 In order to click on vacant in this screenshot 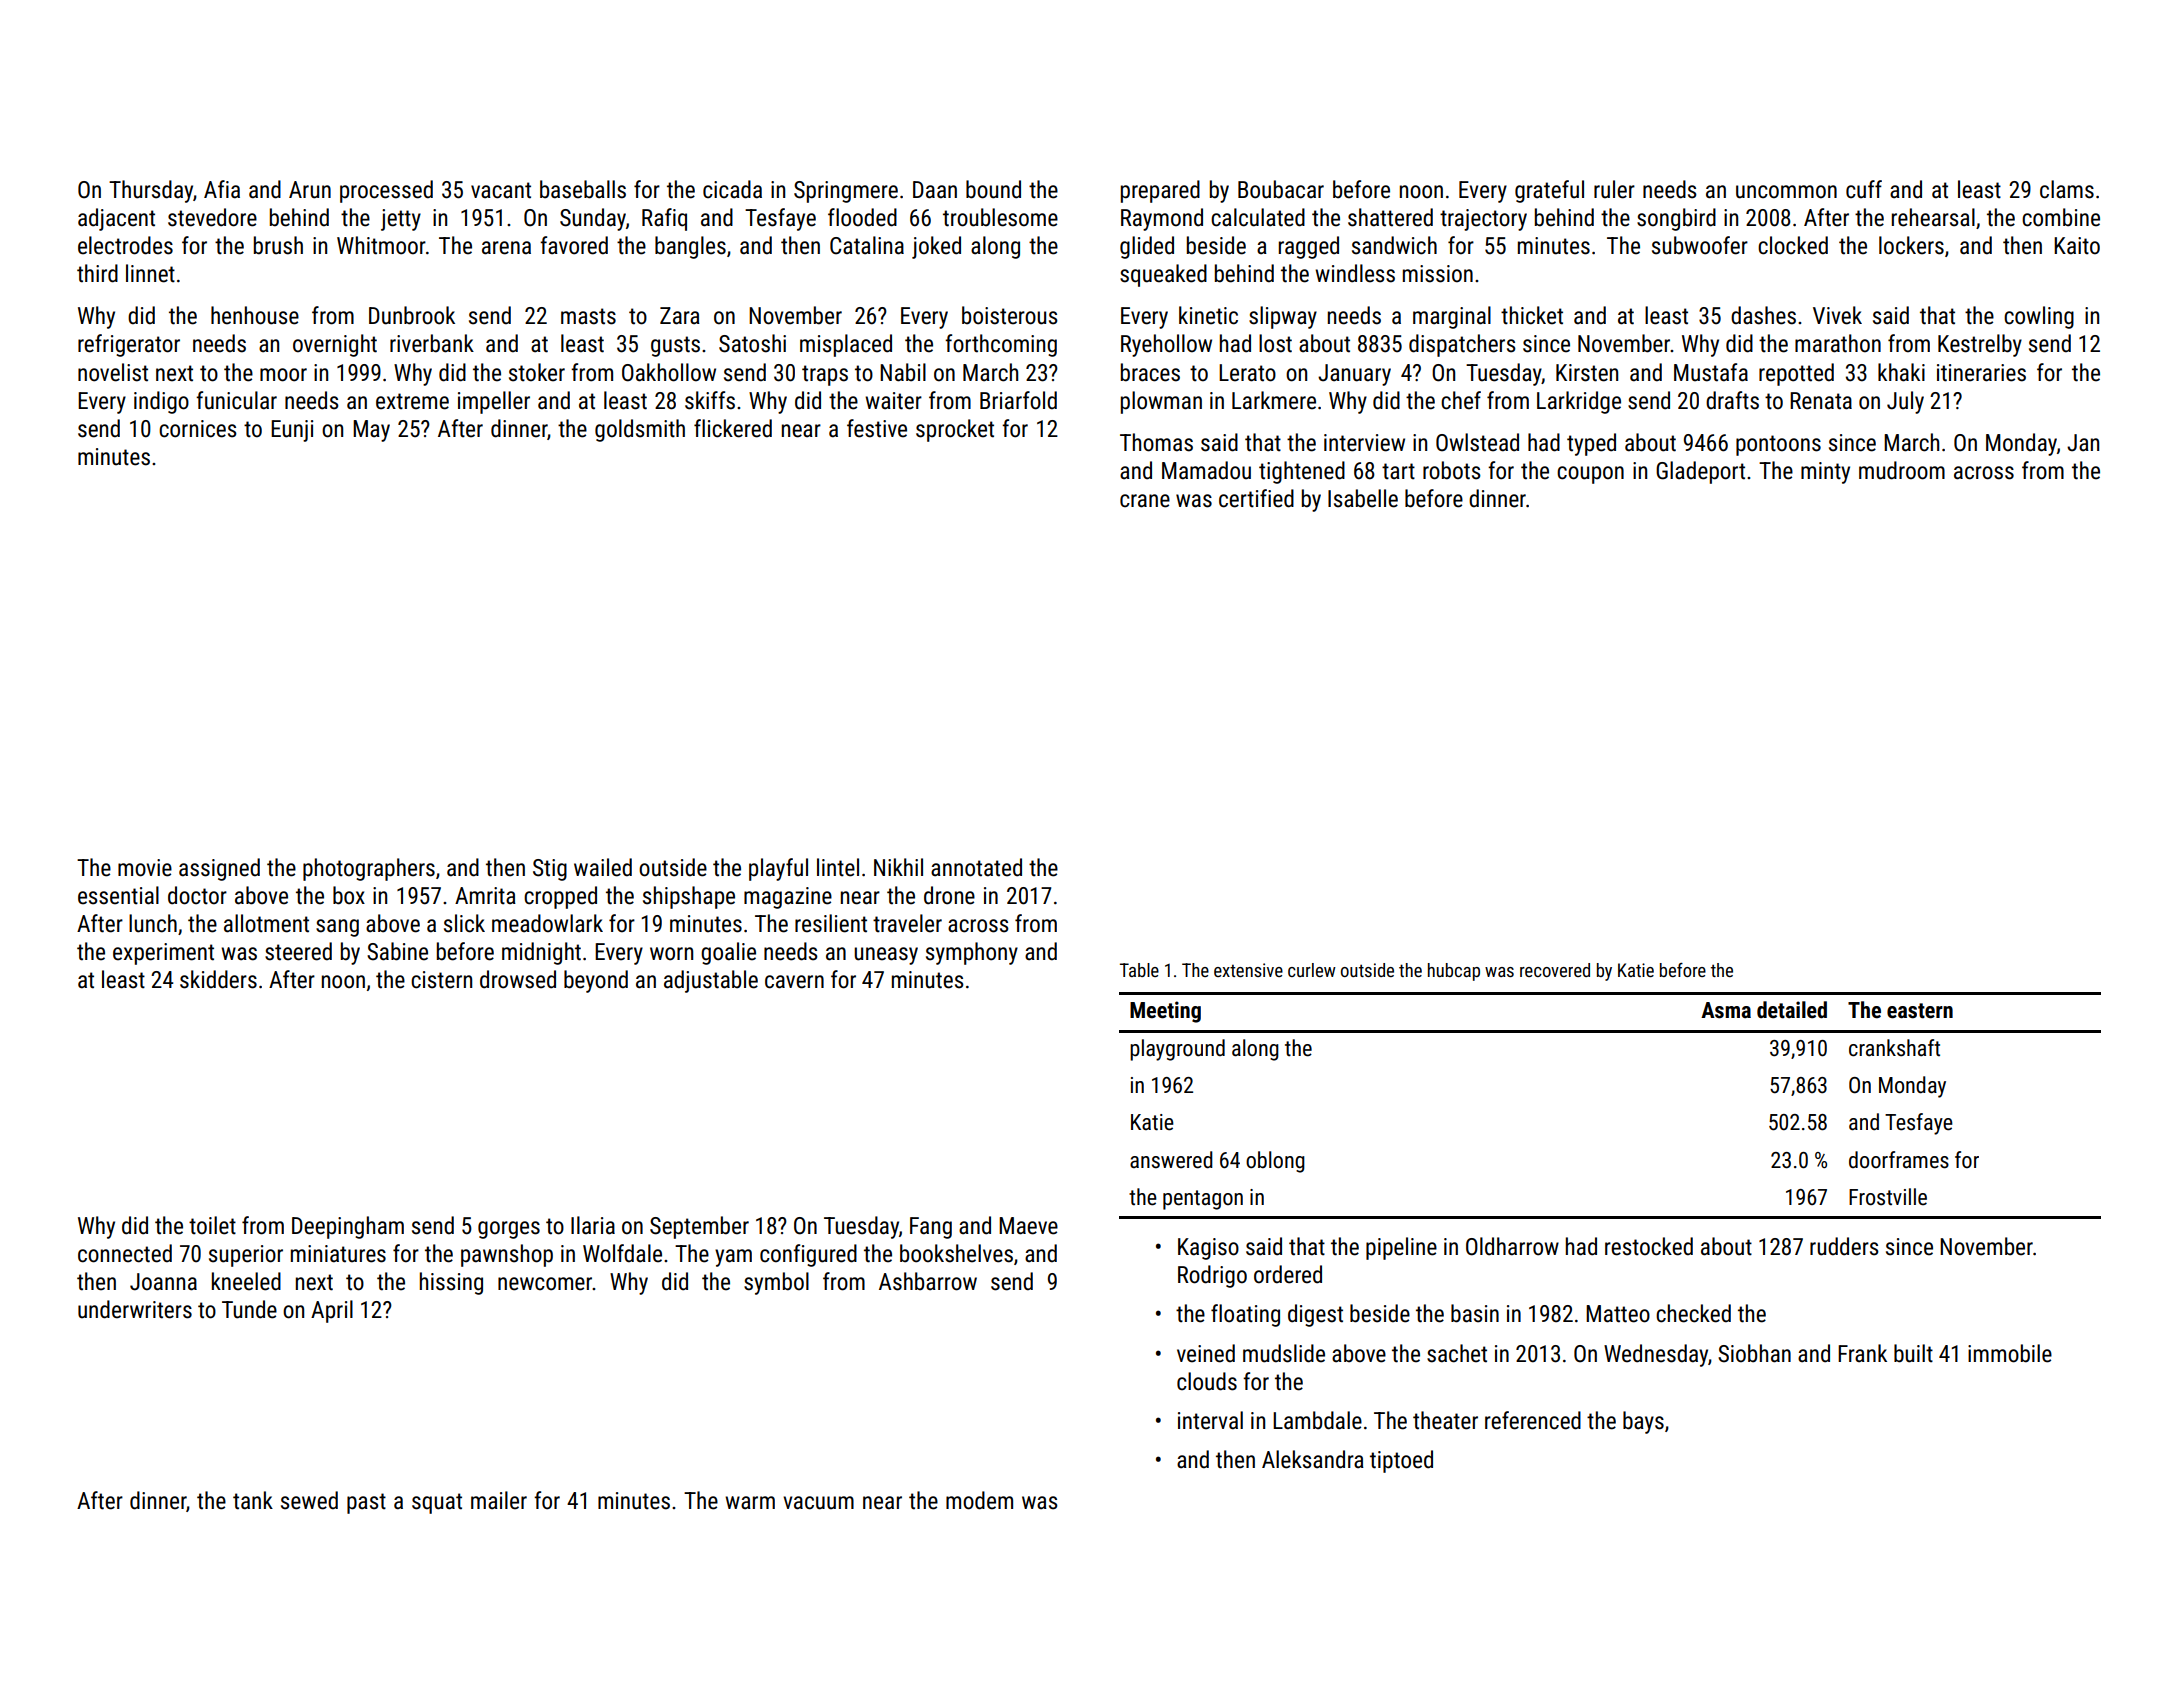, I will do `click(501, 190)`.
